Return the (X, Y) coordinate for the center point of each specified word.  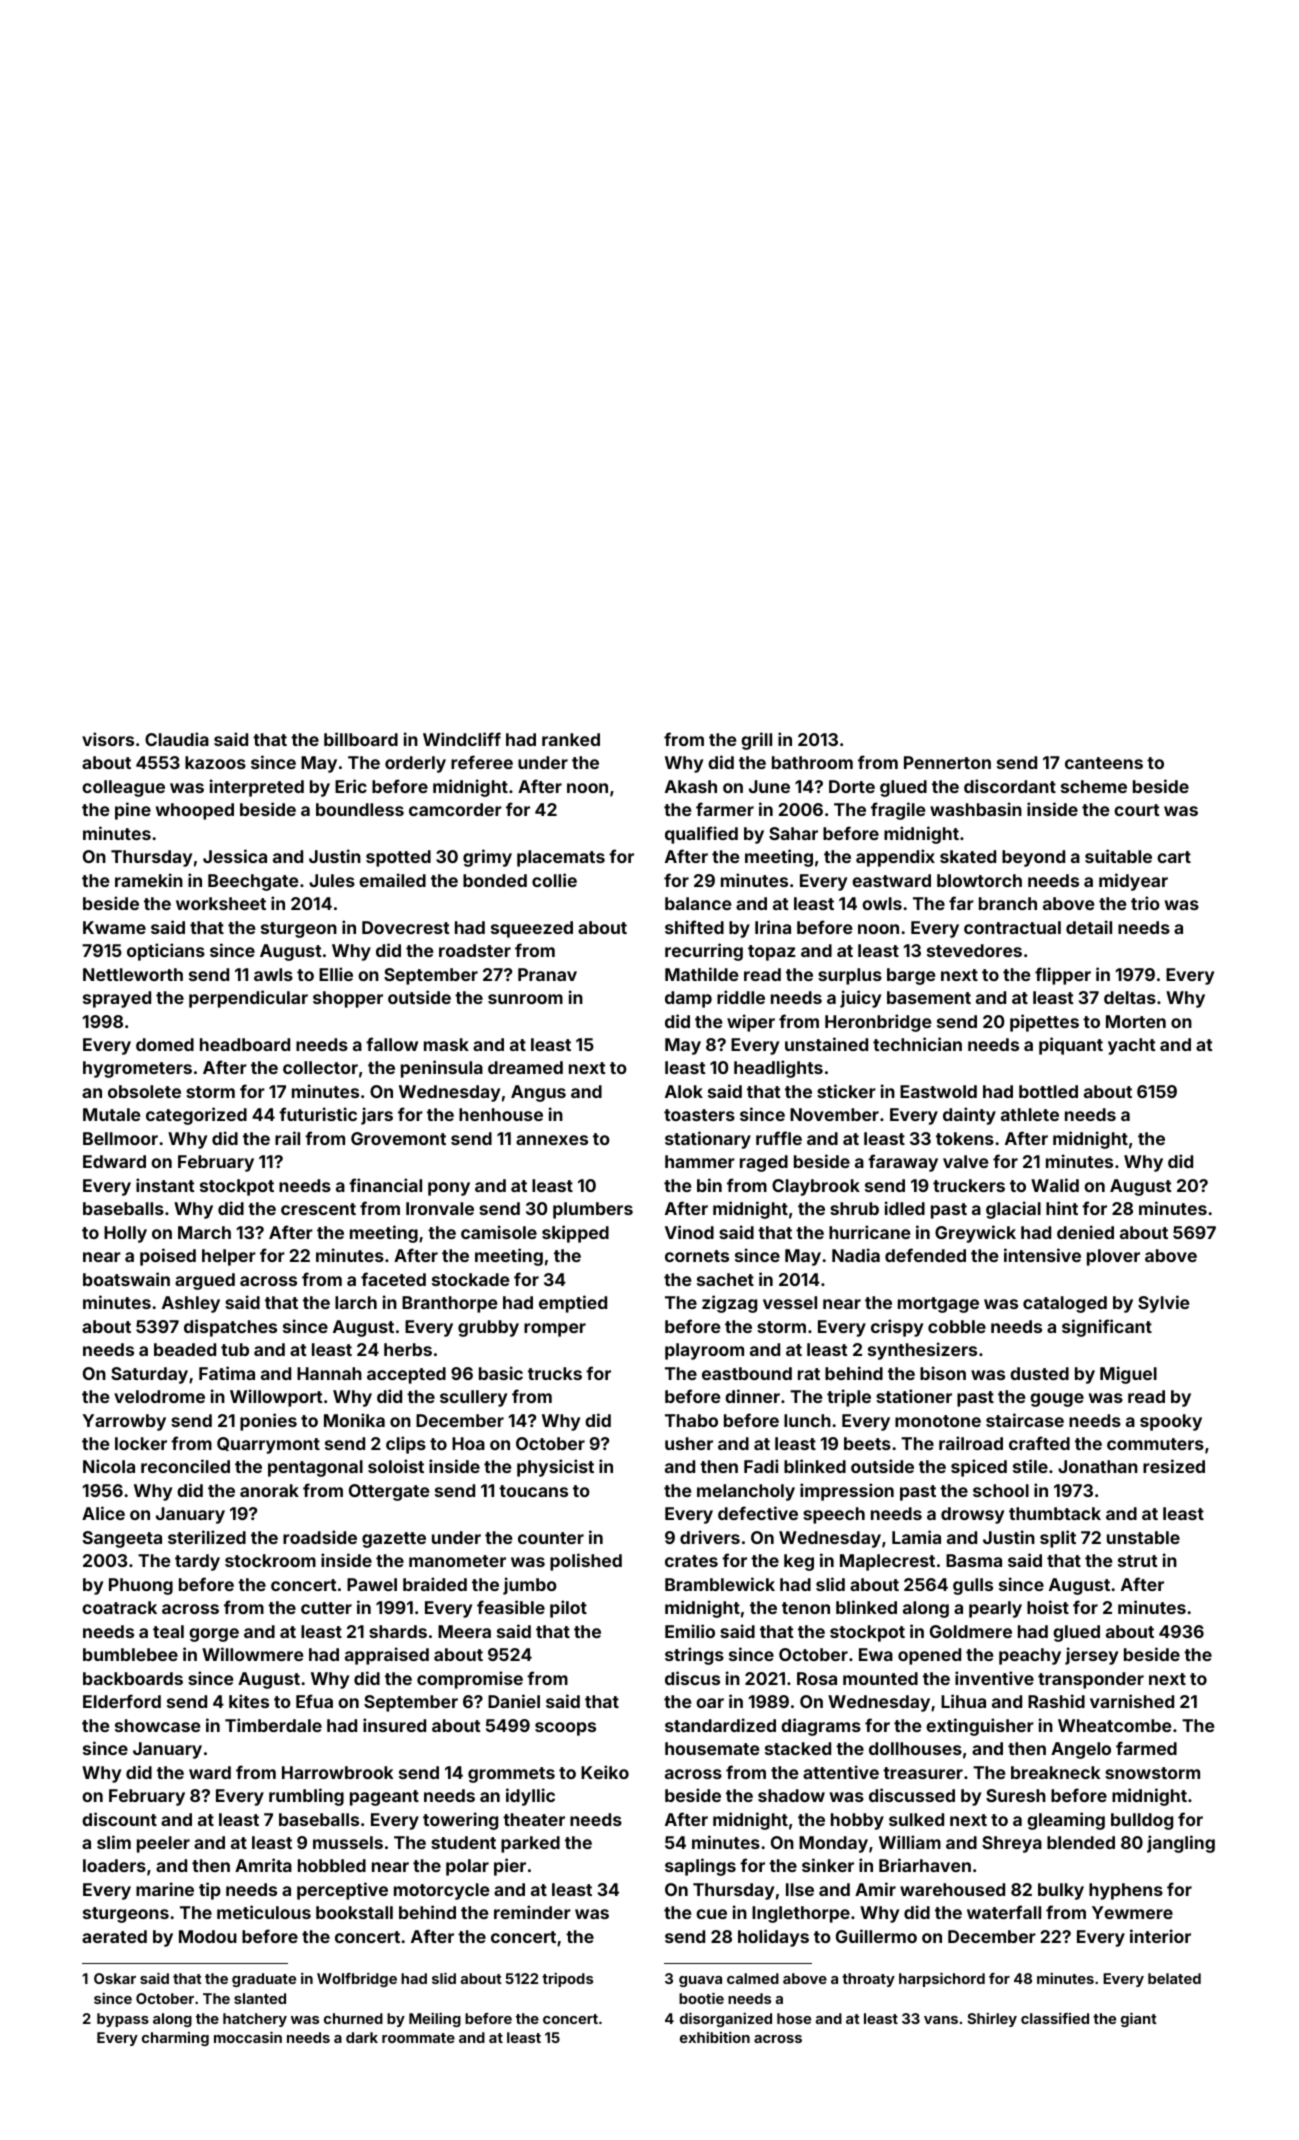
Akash (691, 786)
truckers (969, 1185)
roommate (418, 2038)
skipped (575, 1234)
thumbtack (1055, 1513)
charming (175, 2039)
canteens (1104, 763)
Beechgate (253, 882)
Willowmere (252, 1654)
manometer (457, 1561)
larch (356, 1302)
